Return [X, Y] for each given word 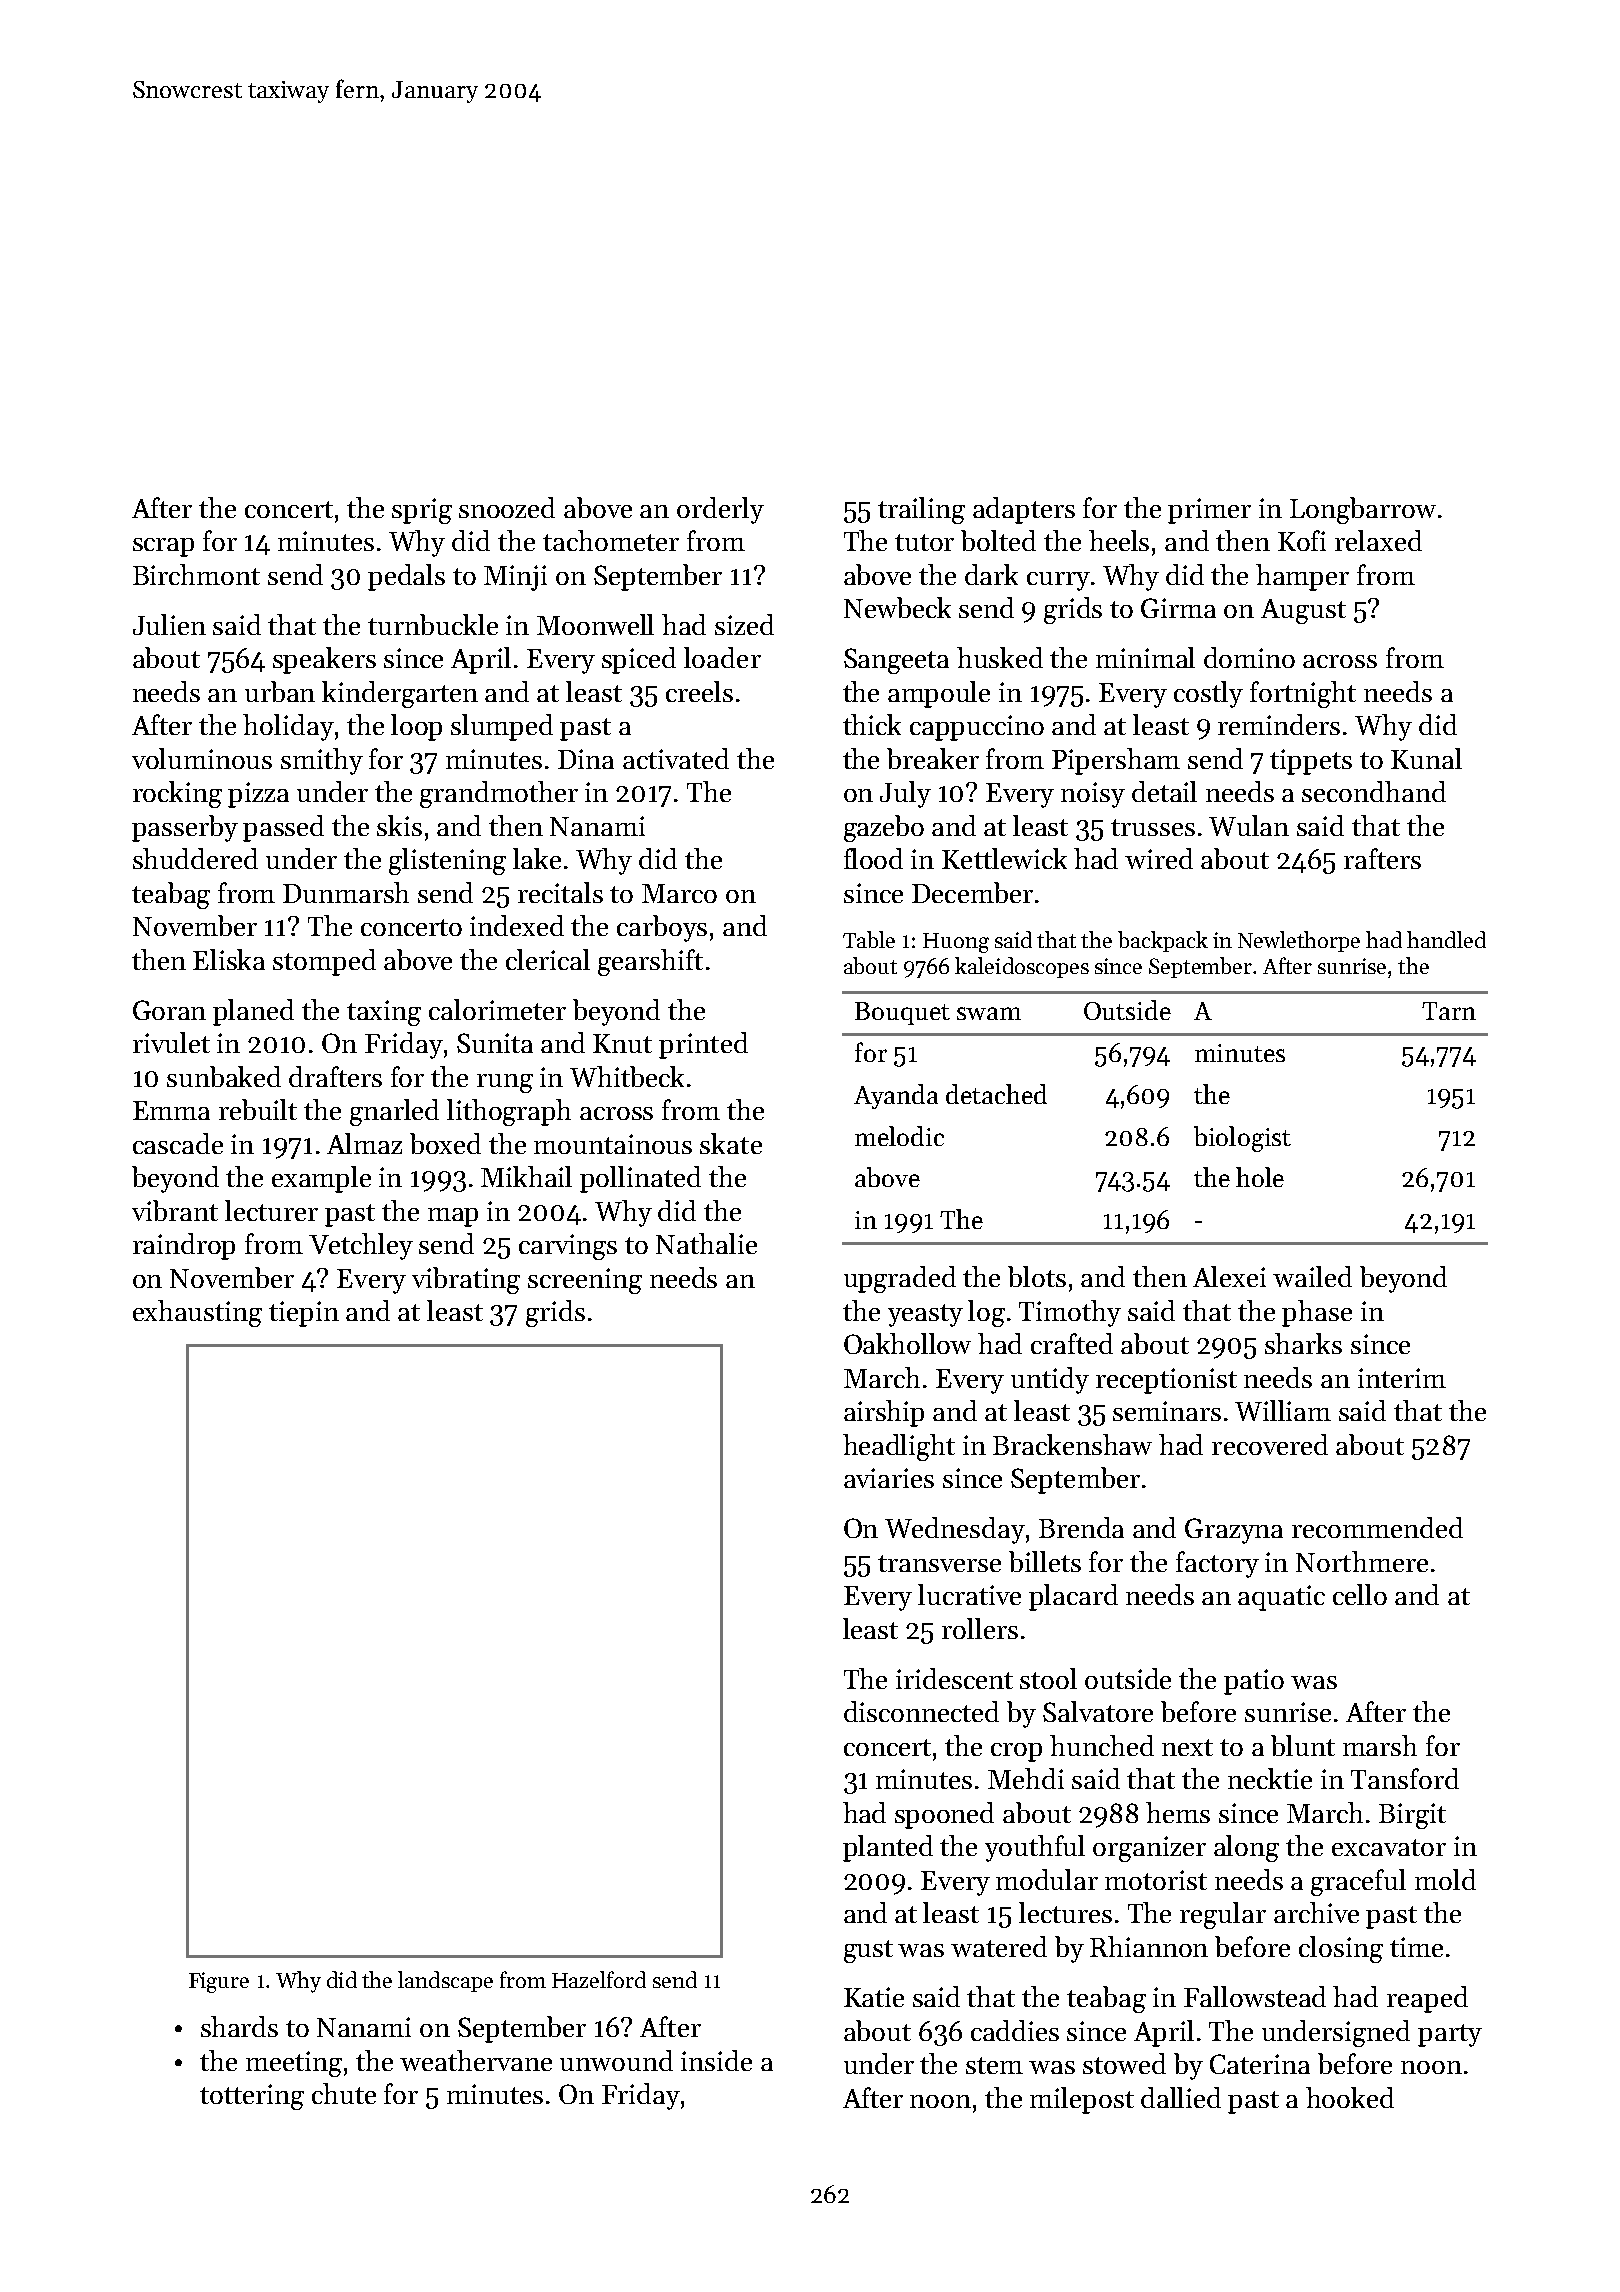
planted [888, 1848]
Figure [219, 1982]
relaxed [1378, 540]
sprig [422, 511]
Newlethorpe [1299, 941]
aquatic [1281, 1598]
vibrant [175, 1210]
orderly [720, 510]
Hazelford [599, 1979]
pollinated [640, 1179]
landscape [445, 1981]
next [1187, 1747]
